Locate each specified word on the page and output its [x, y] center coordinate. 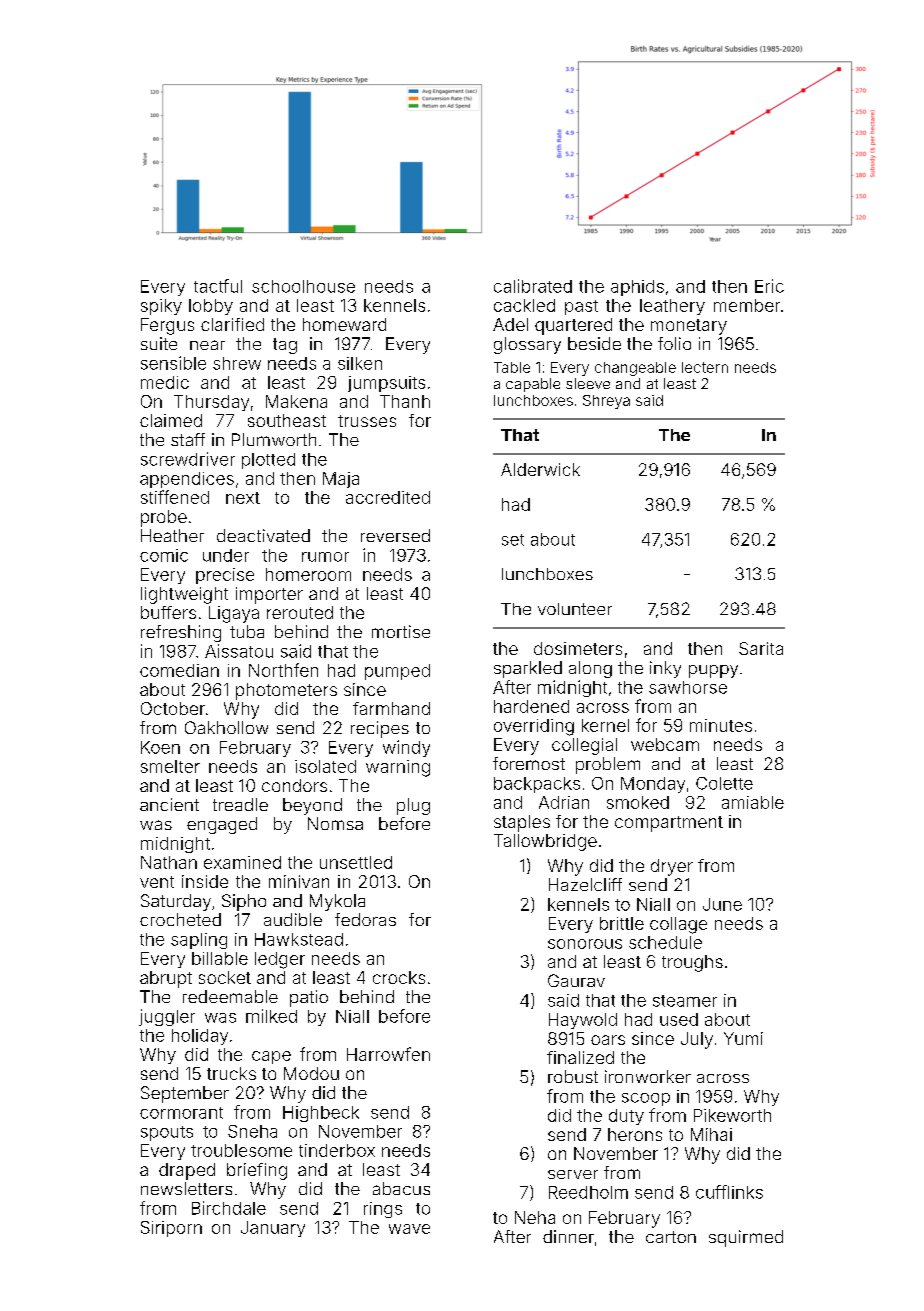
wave [409, 1229]
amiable [753, 802]
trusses [367, 421]
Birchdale [229, 1208]
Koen [160, 747]
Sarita [761, 648]
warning [398, 768]
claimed [171, 420]
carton [671, 1237]
